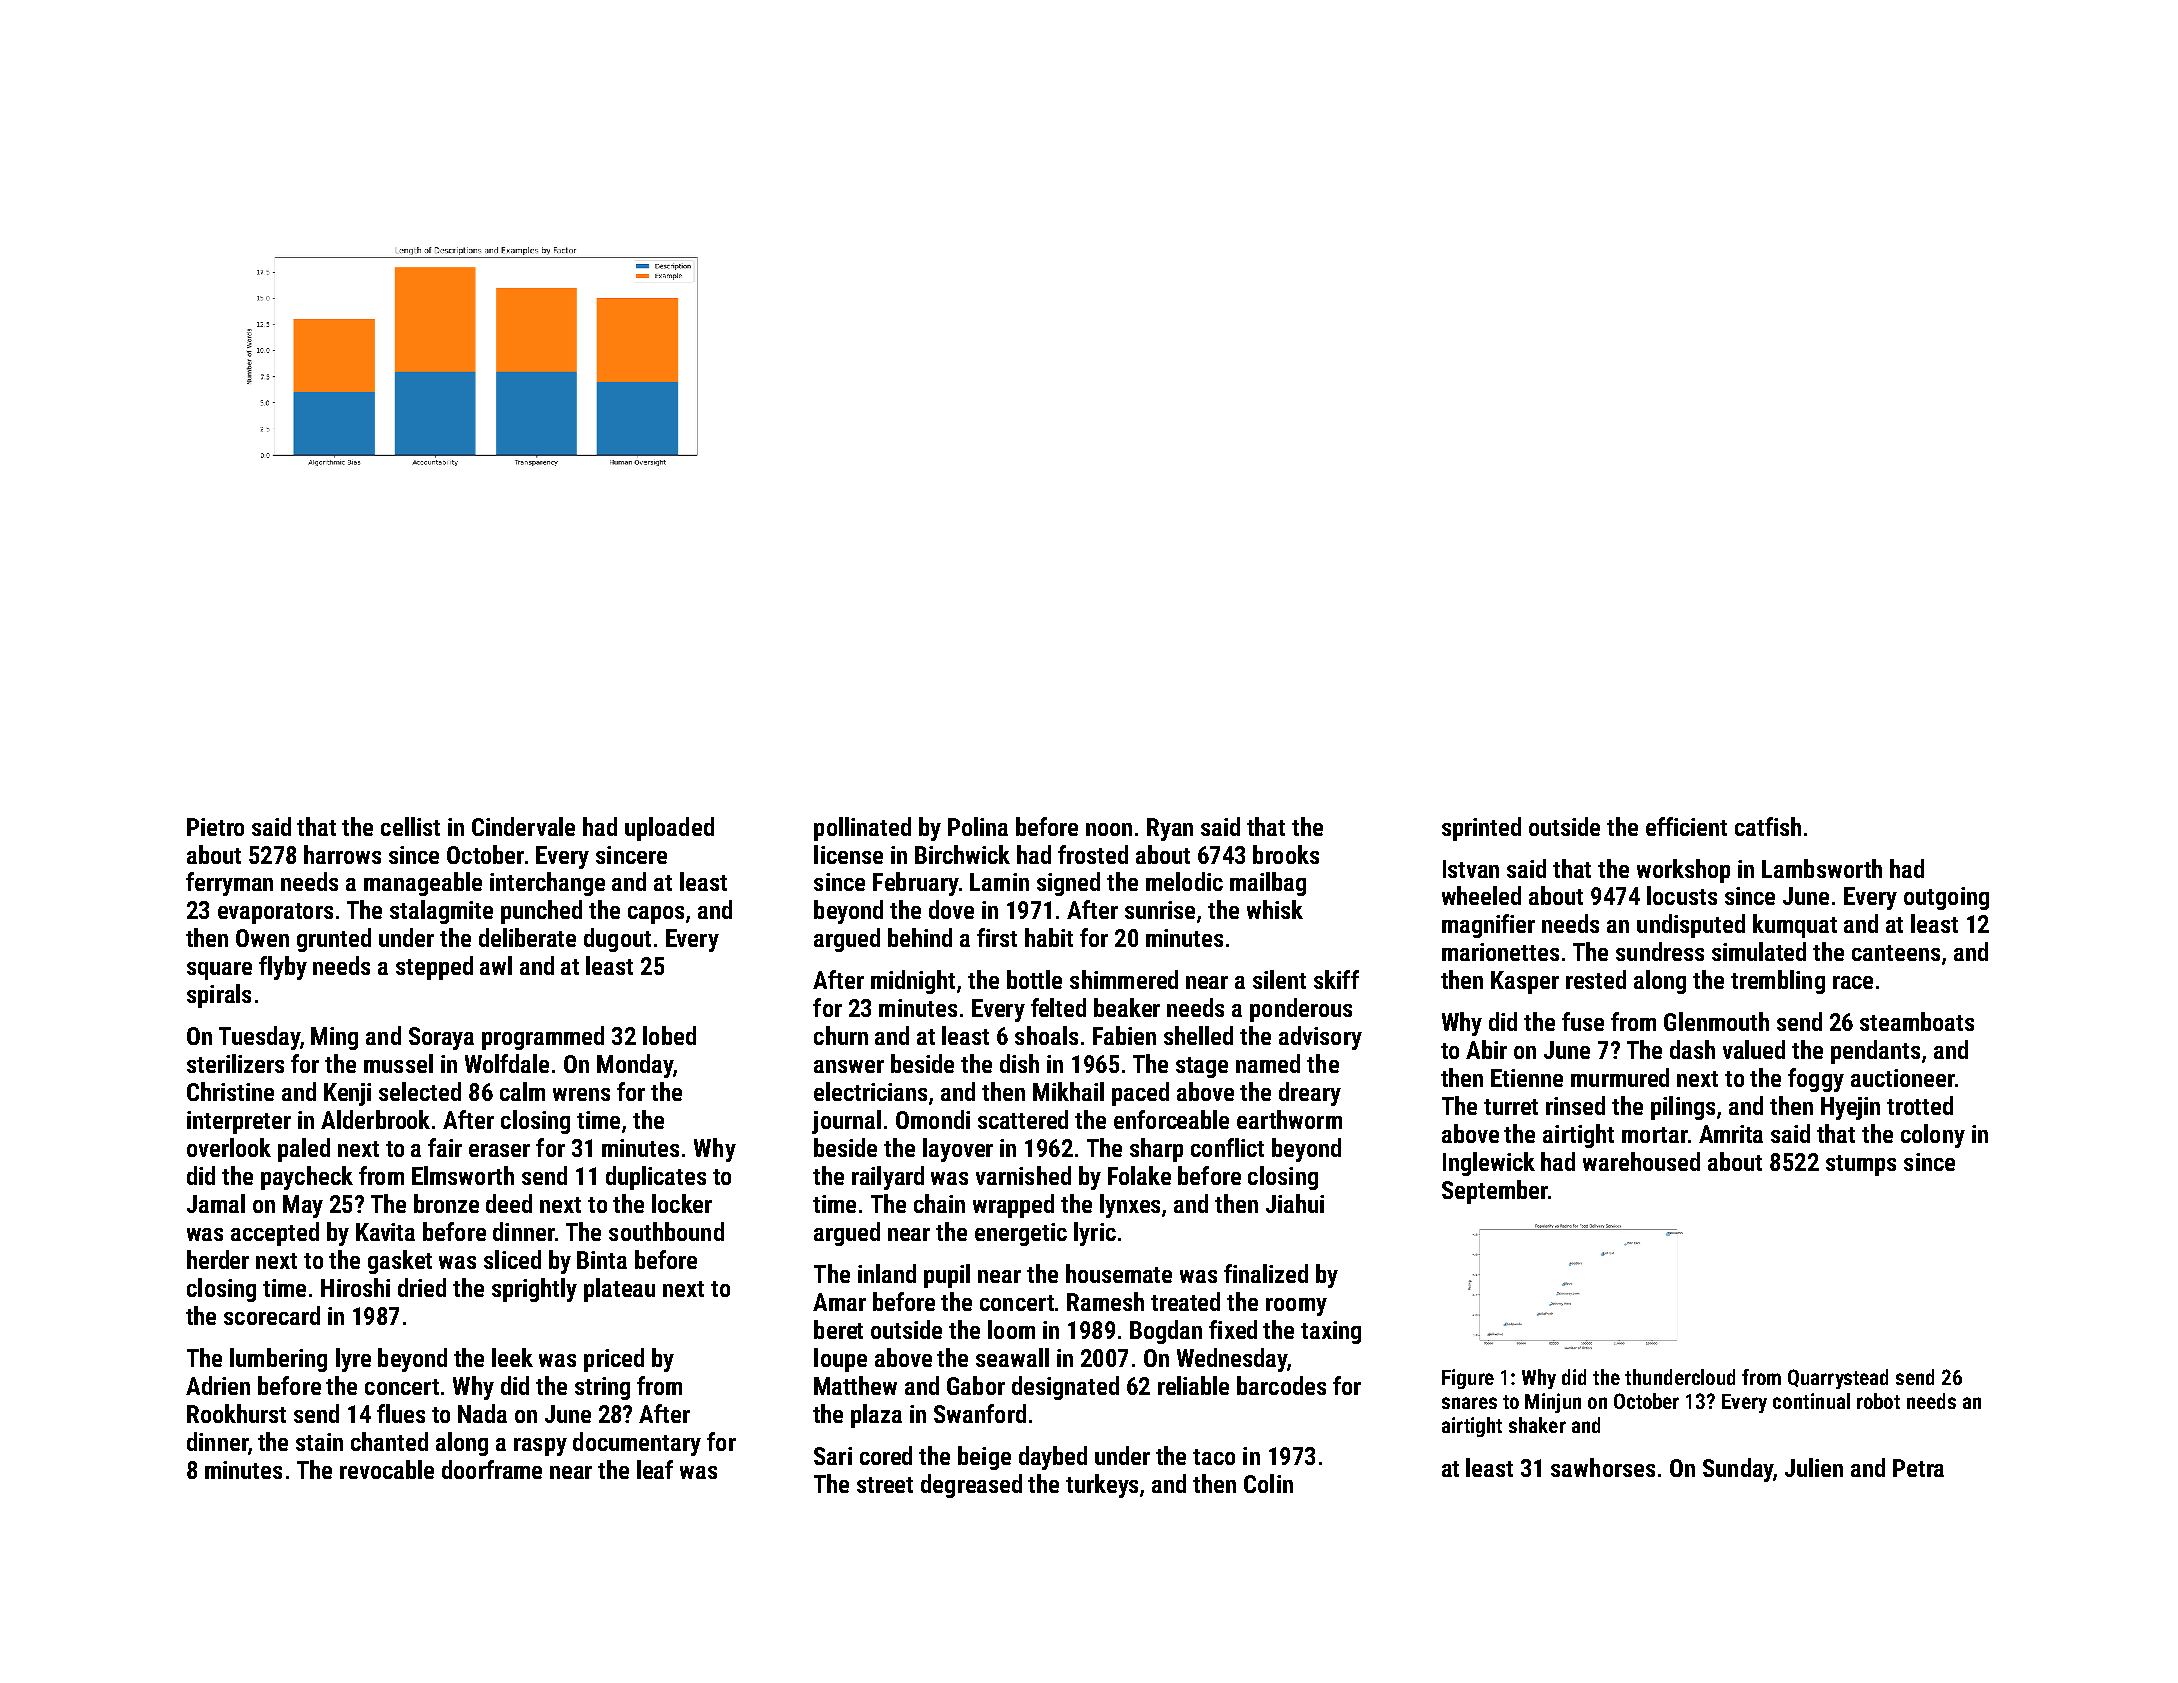 The width and height of the screenshot is (2178, 1683). What do you see at coordinates (848, 854) in the screenshot?
I see `license` at bounding box center [848, 854].
